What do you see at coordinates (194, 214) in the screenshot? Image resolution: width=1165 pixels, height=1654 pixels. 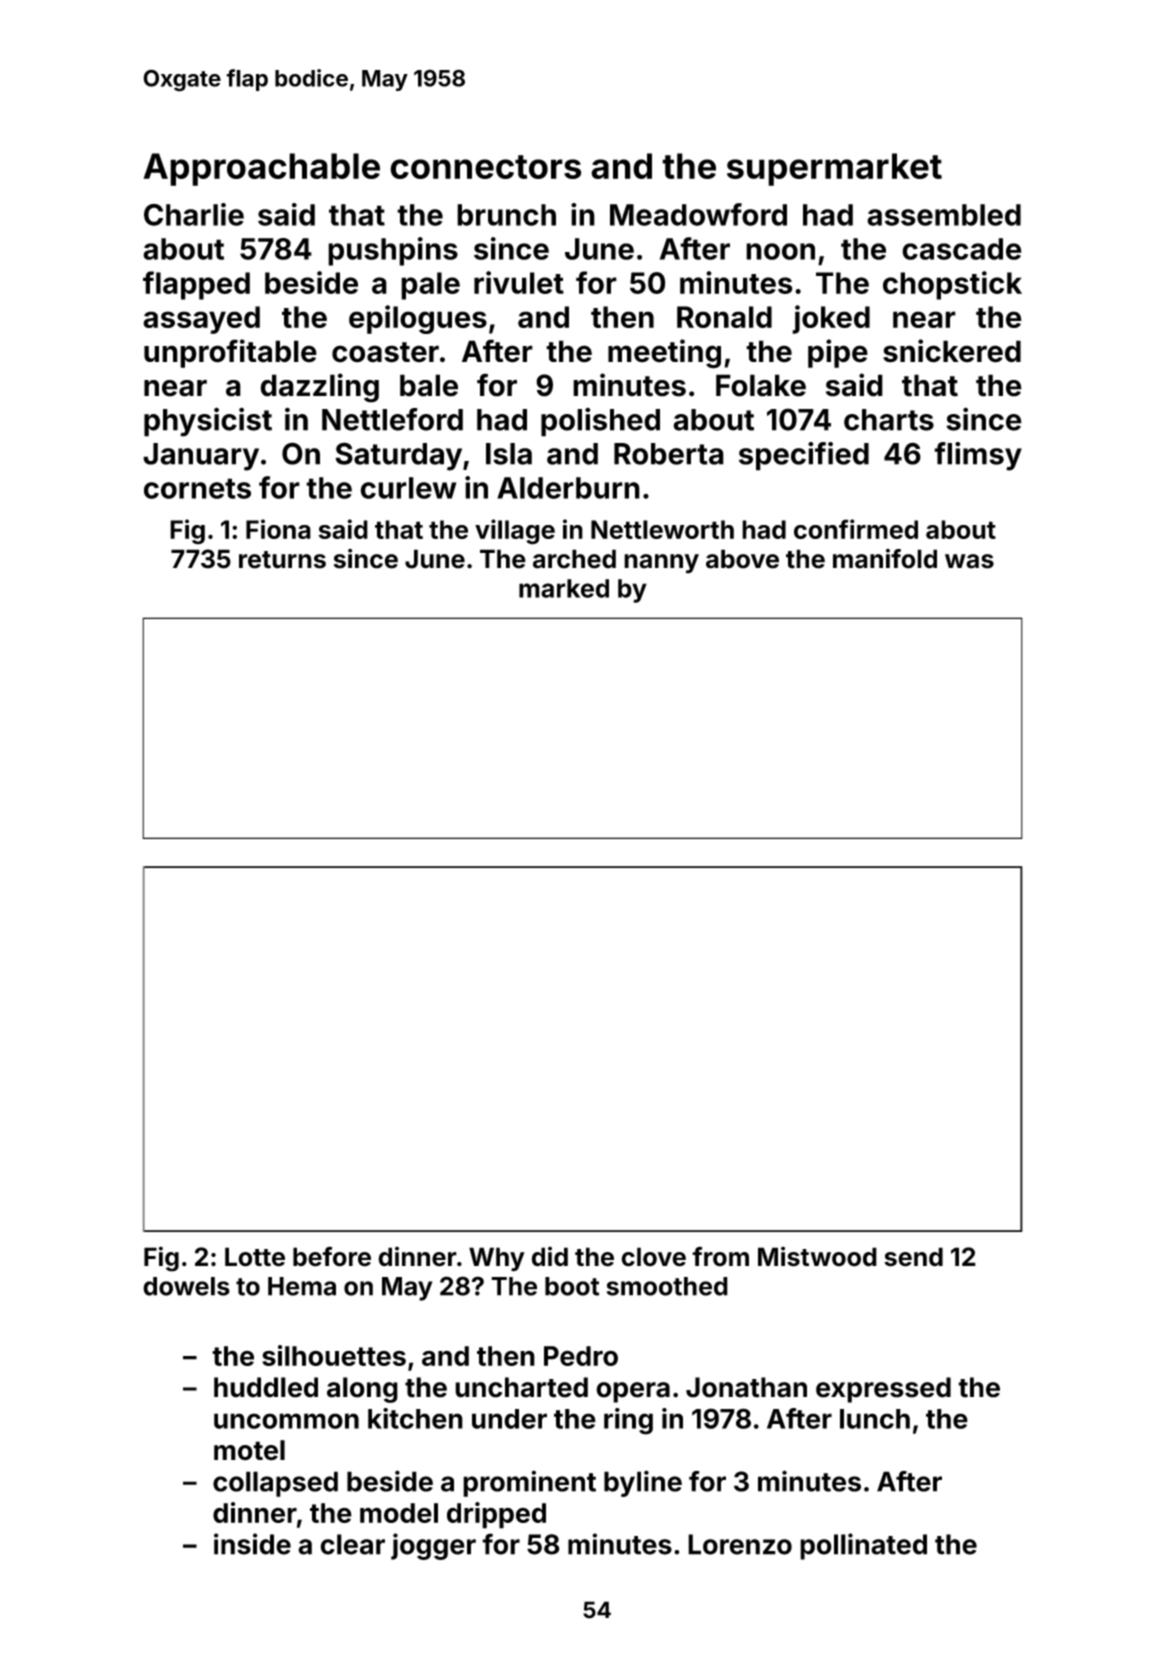 I see `Charlie` at bounding box center [194, 214].
